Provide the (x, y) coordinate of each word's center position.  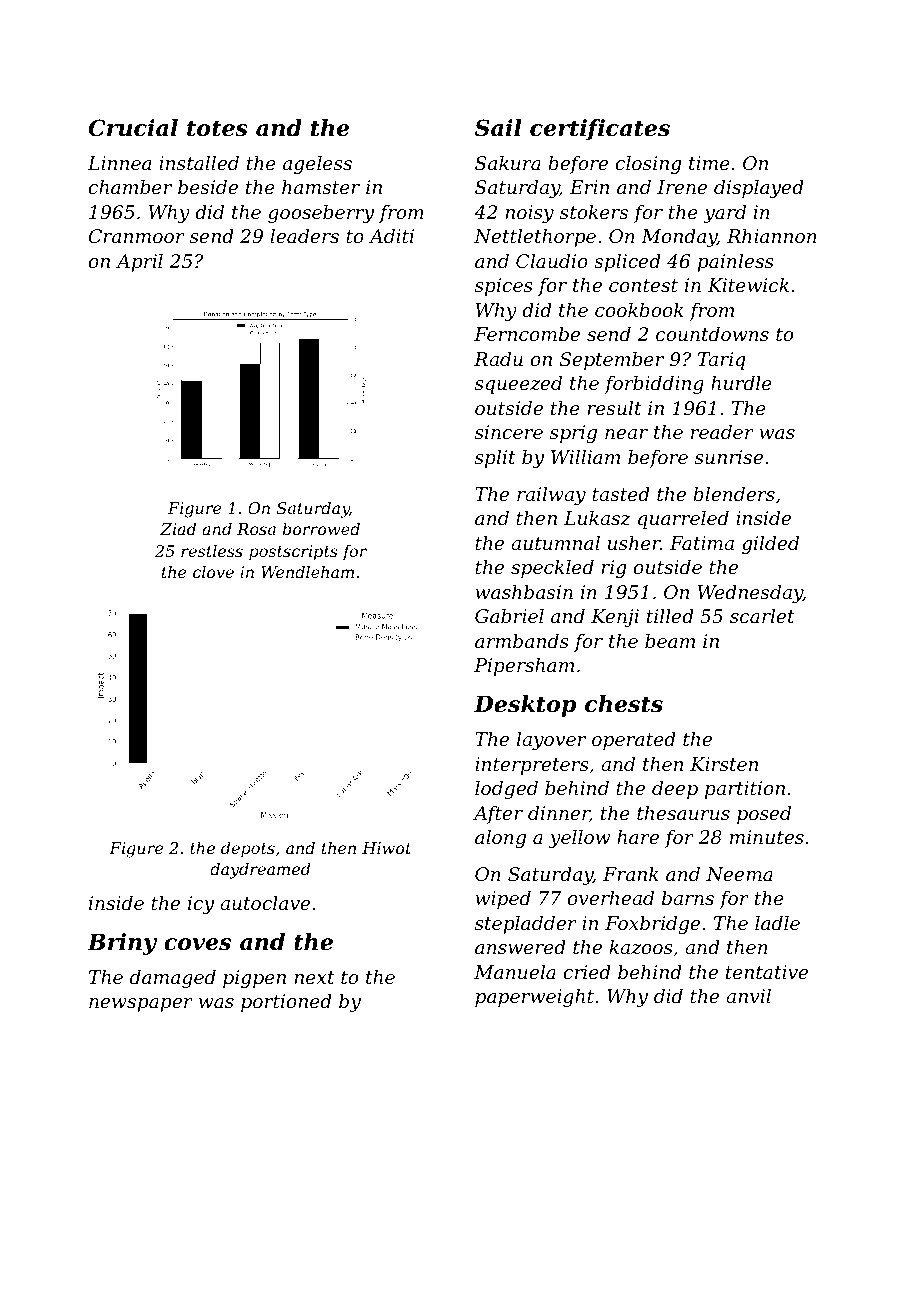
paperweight (534, 998)
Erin (589, 187)
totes (217, 129)
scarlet (762, 616)
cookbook (639, 310)
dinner (559, 814)
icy (201, 905)
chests (624, 704)
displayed (759, 189)
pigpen (254, 979)
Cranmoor (137, 236)
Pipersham (524, 667)
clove (213, 572)
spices (504, 287)
